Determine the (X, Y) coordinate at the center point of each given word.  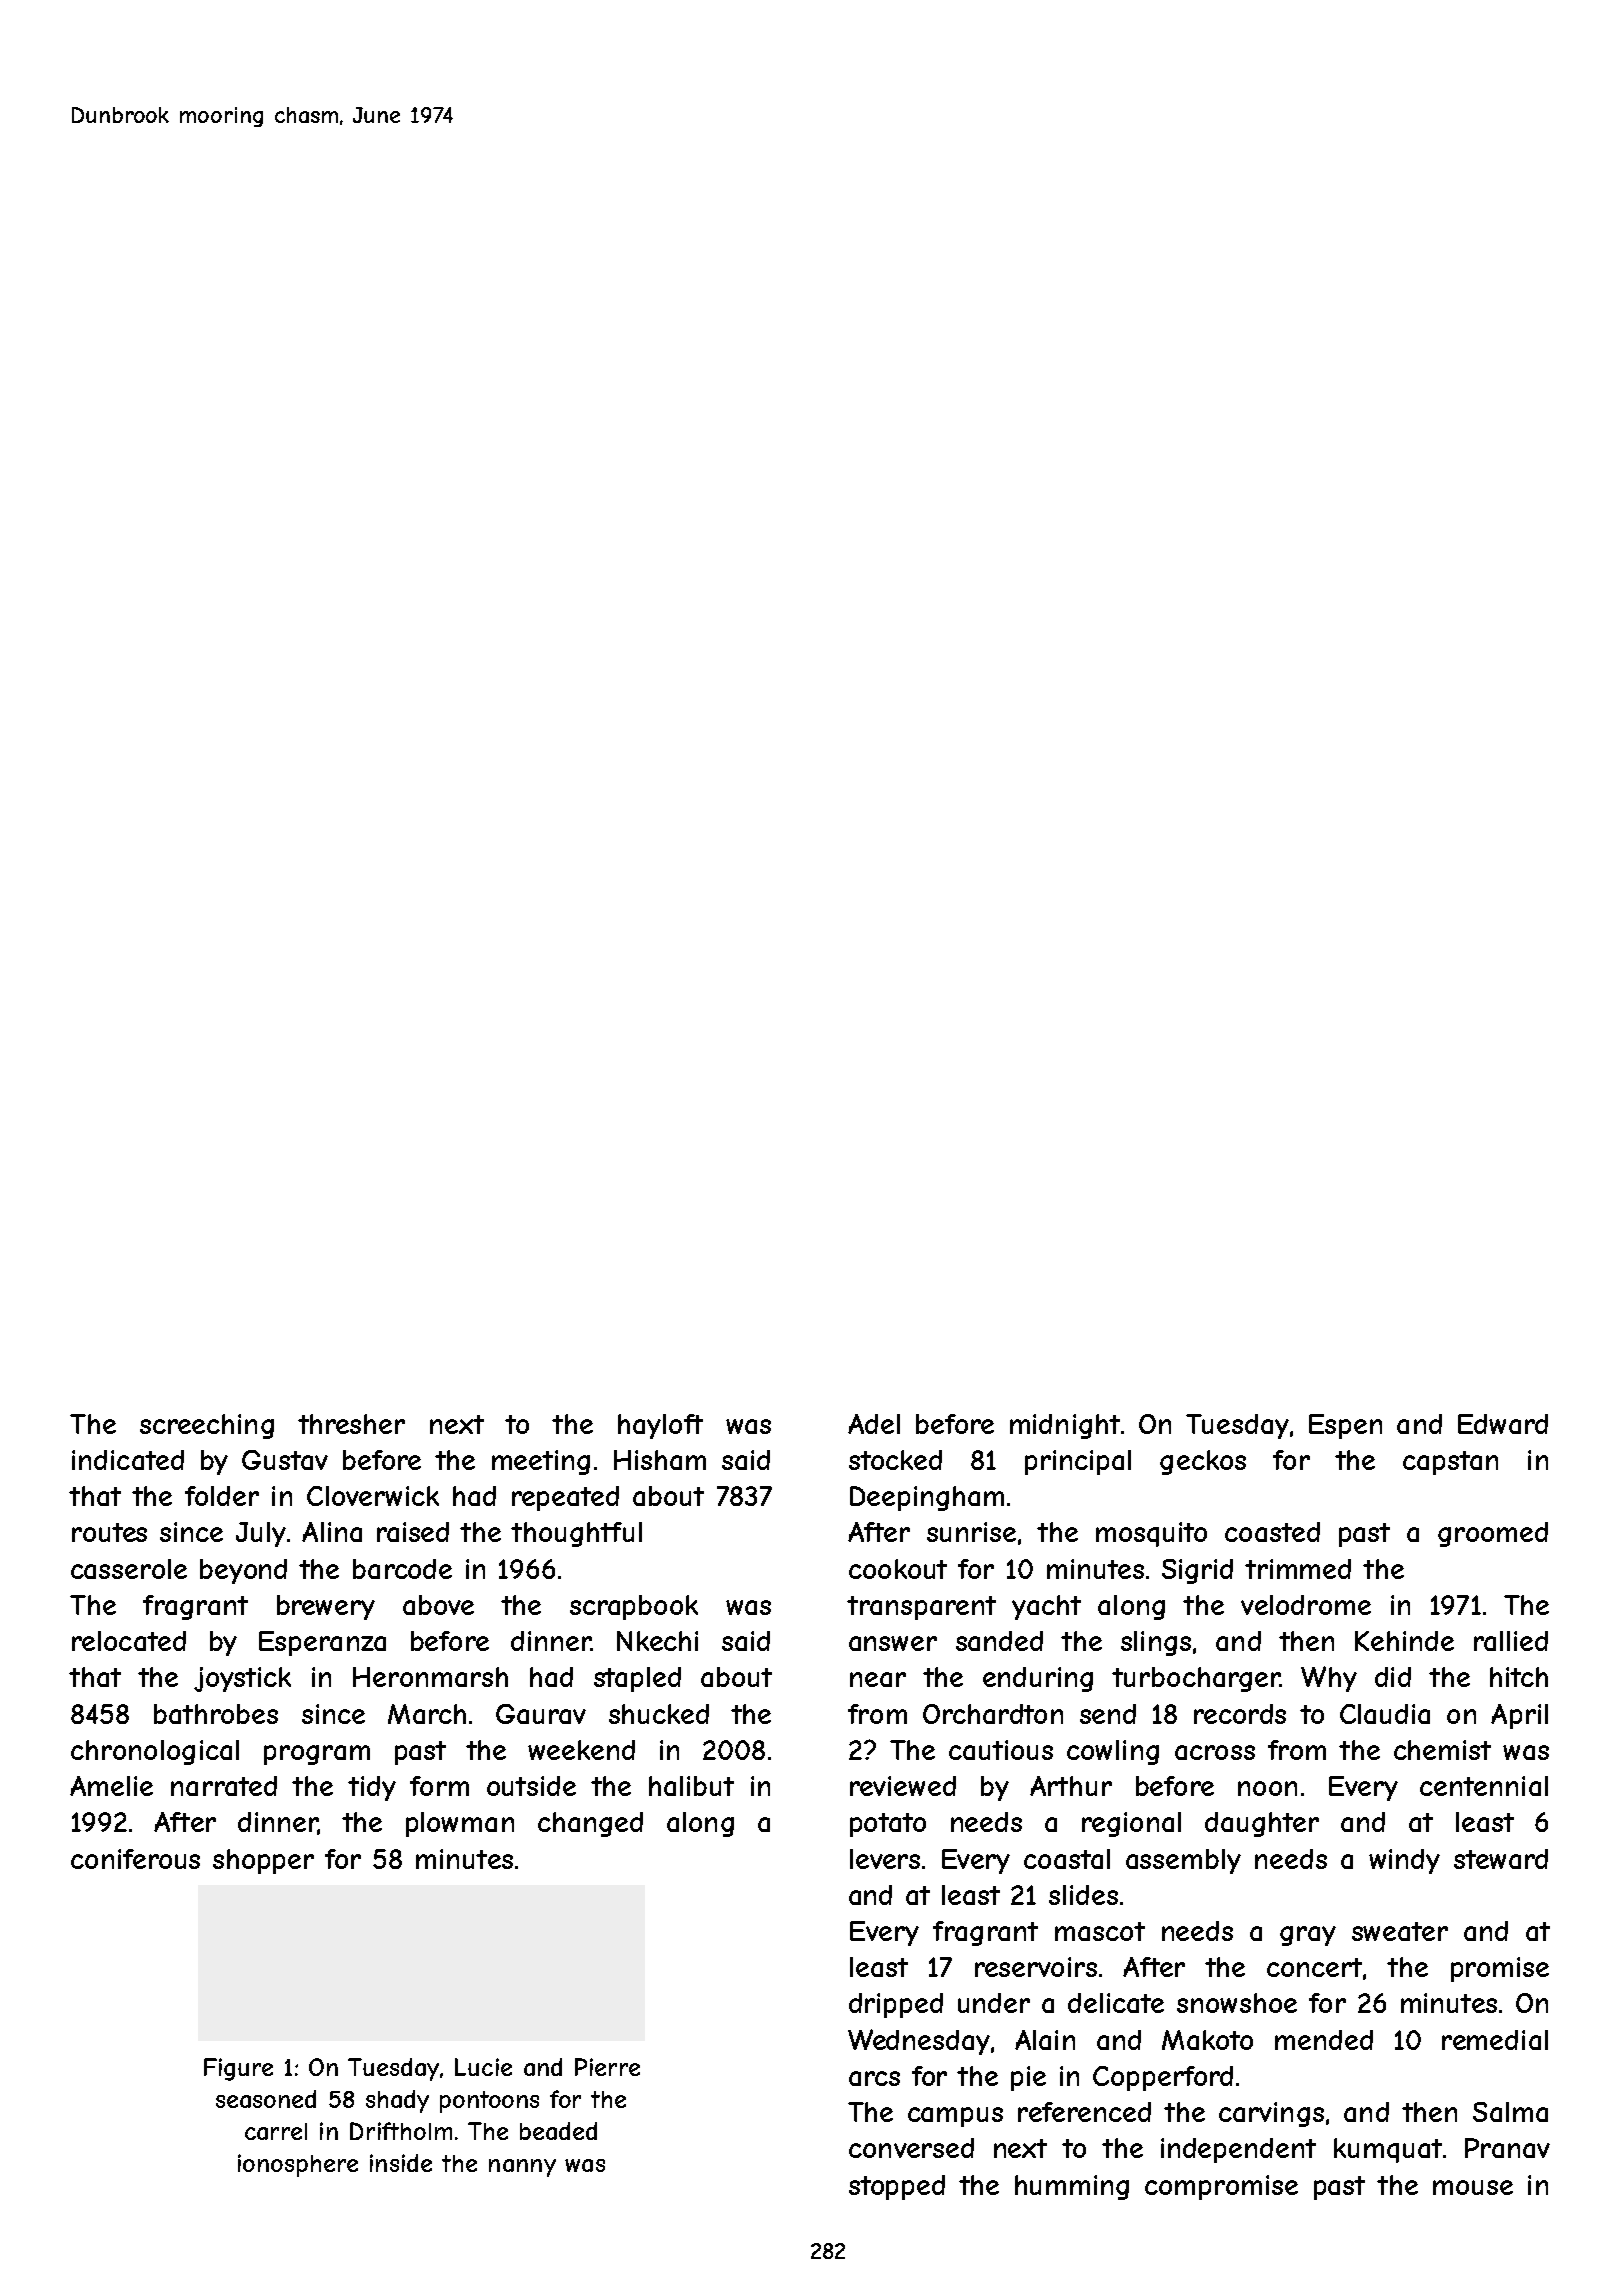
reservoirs (1036, 1967)
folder (222, 1496)
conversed (911, 2148)
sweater (1400, 1931)
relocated (129, 1641)
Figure (238, 2069)
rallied (1511, 1641)
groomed (1493, 1534)
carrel (276, 2131)
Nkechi (657, 1641)
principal (1078, 1462)
